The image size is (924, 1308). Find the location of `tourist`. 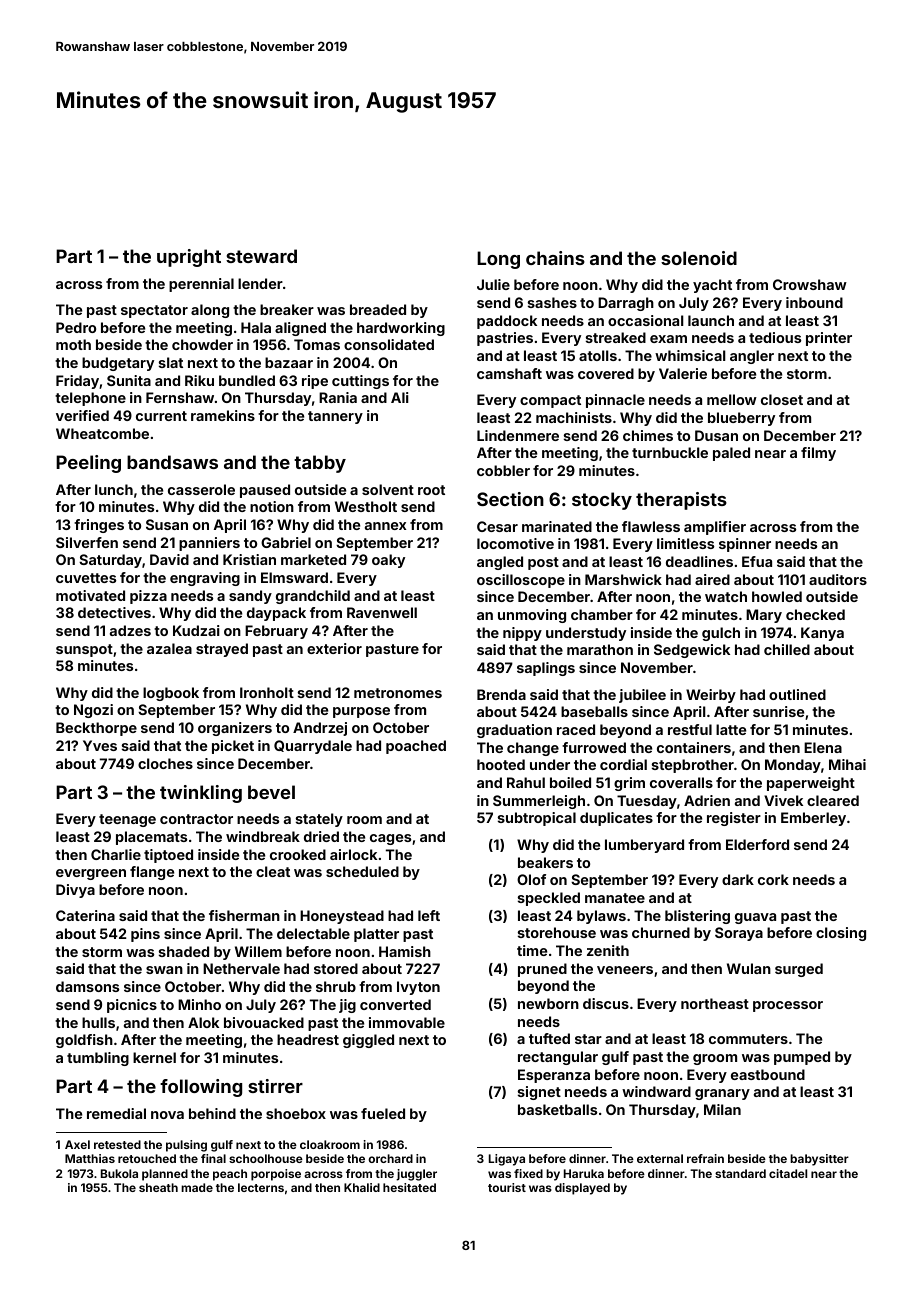

tourist is located at coordinates (507, 1187).
